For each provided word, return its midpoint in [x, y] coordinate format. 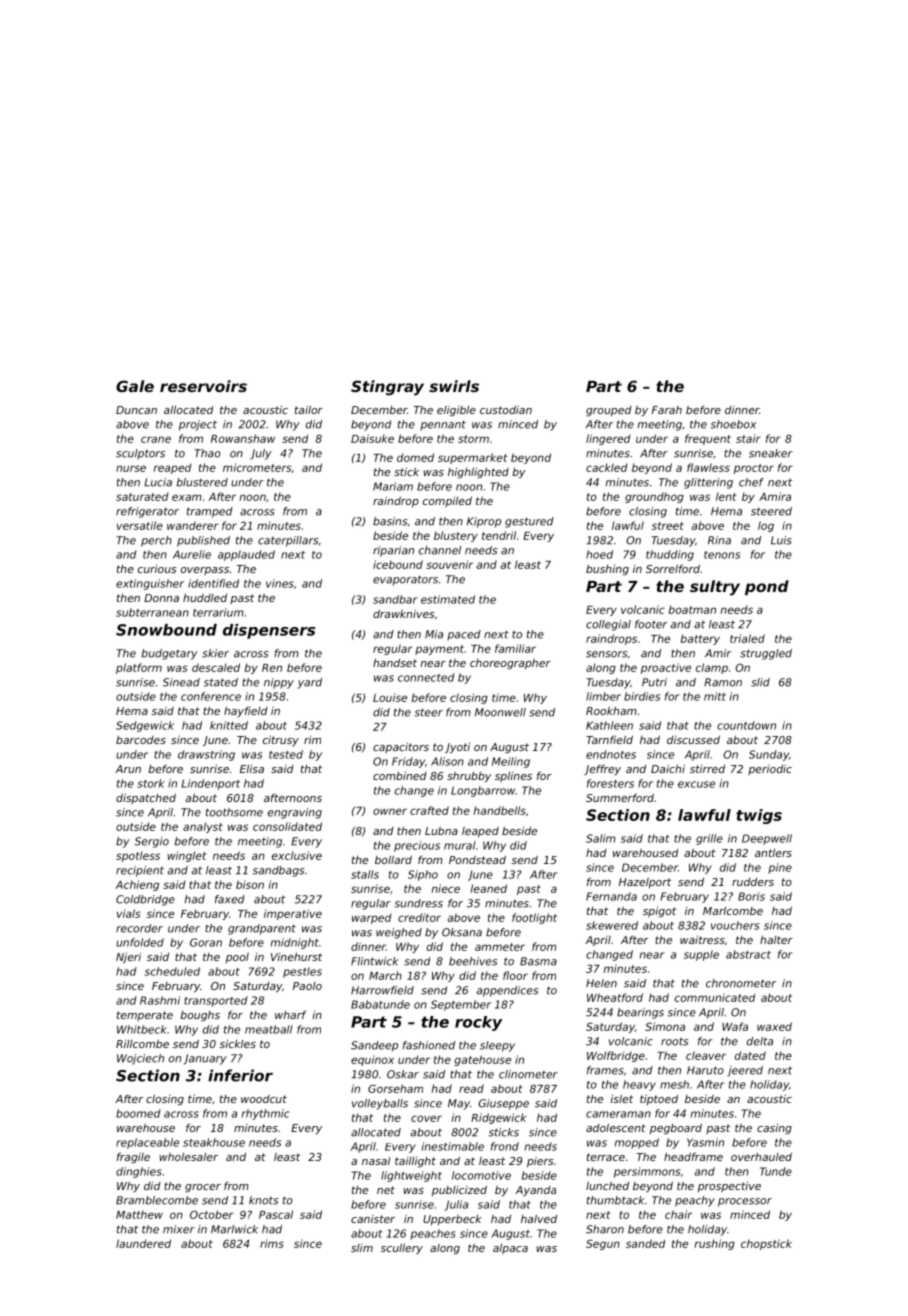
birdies [642, 696]
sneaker [771, 453]
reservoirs [203, 386]
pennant [443, 425]
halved [539, 1218]
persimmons [647, 1172]
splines [513, 777]
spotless [138, 856]
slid [760, 682]
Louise [390, 697]
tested [286, 754]
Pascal [276, 1214]
